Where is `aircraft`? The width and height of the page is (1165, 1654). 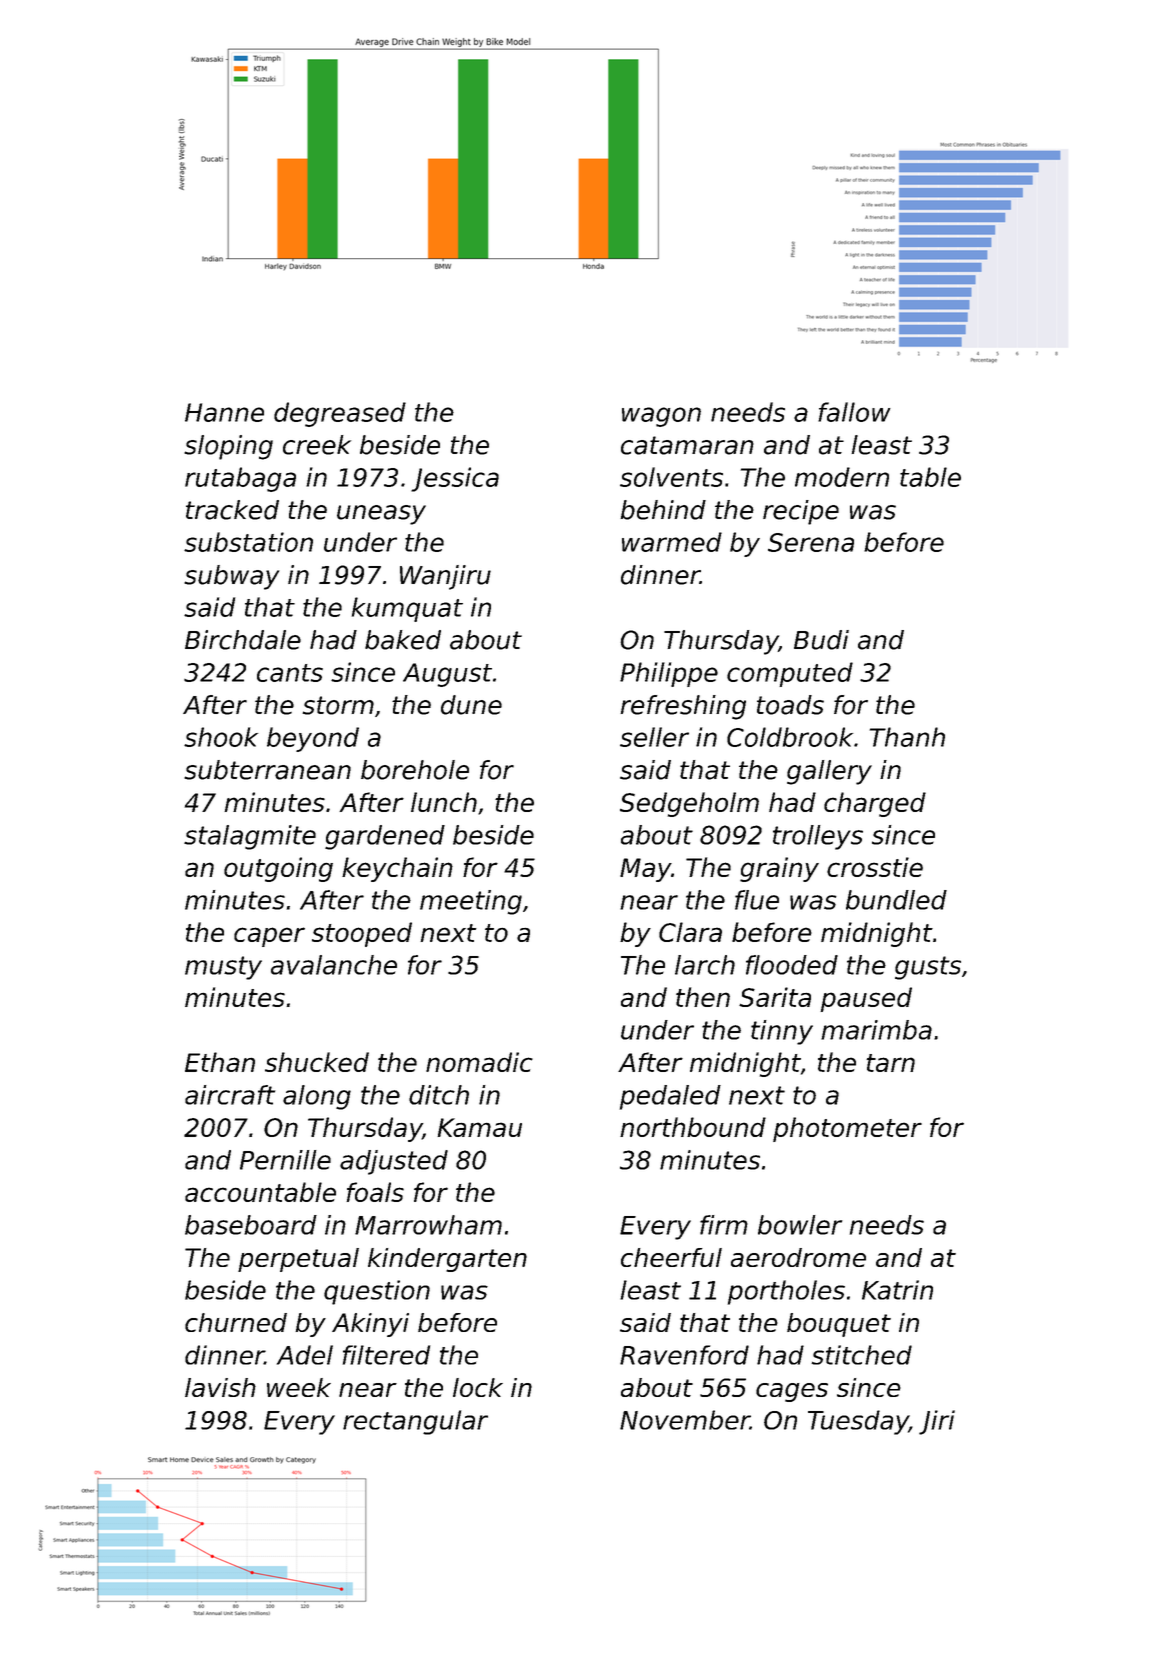
aircraft is located at coordinates (230, 1095).
